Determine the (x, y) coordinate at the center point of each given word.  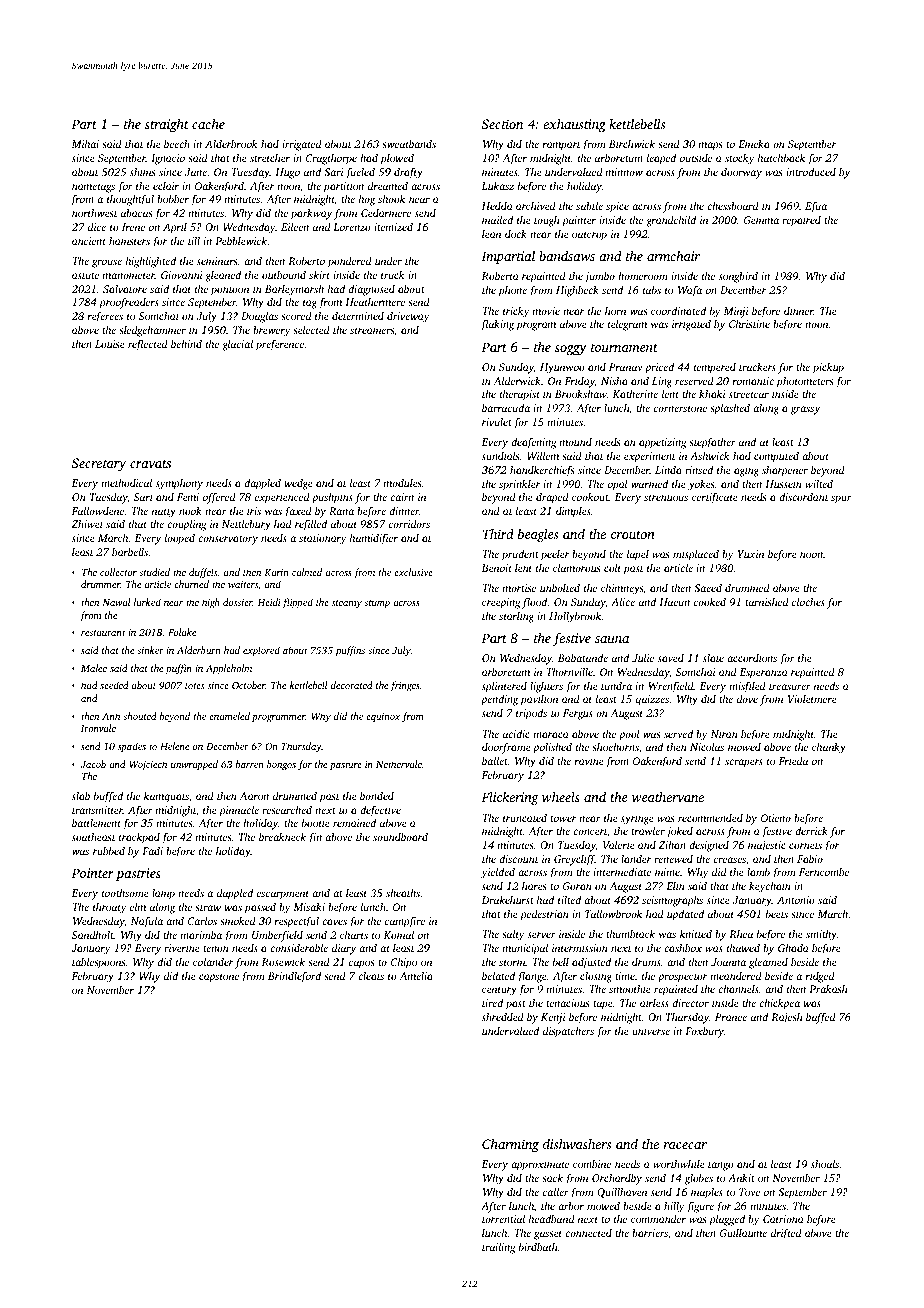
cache (208, 124)
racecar (685, 1145)
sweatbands (409, 143)
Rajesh (787, 1018)
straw (208, 908)
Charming (510, 1145)
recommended (710, 818)
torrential (503, 1219)
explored (261, 651)
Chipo (404, 963)
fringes (405, 686)
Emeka (754, 143)
